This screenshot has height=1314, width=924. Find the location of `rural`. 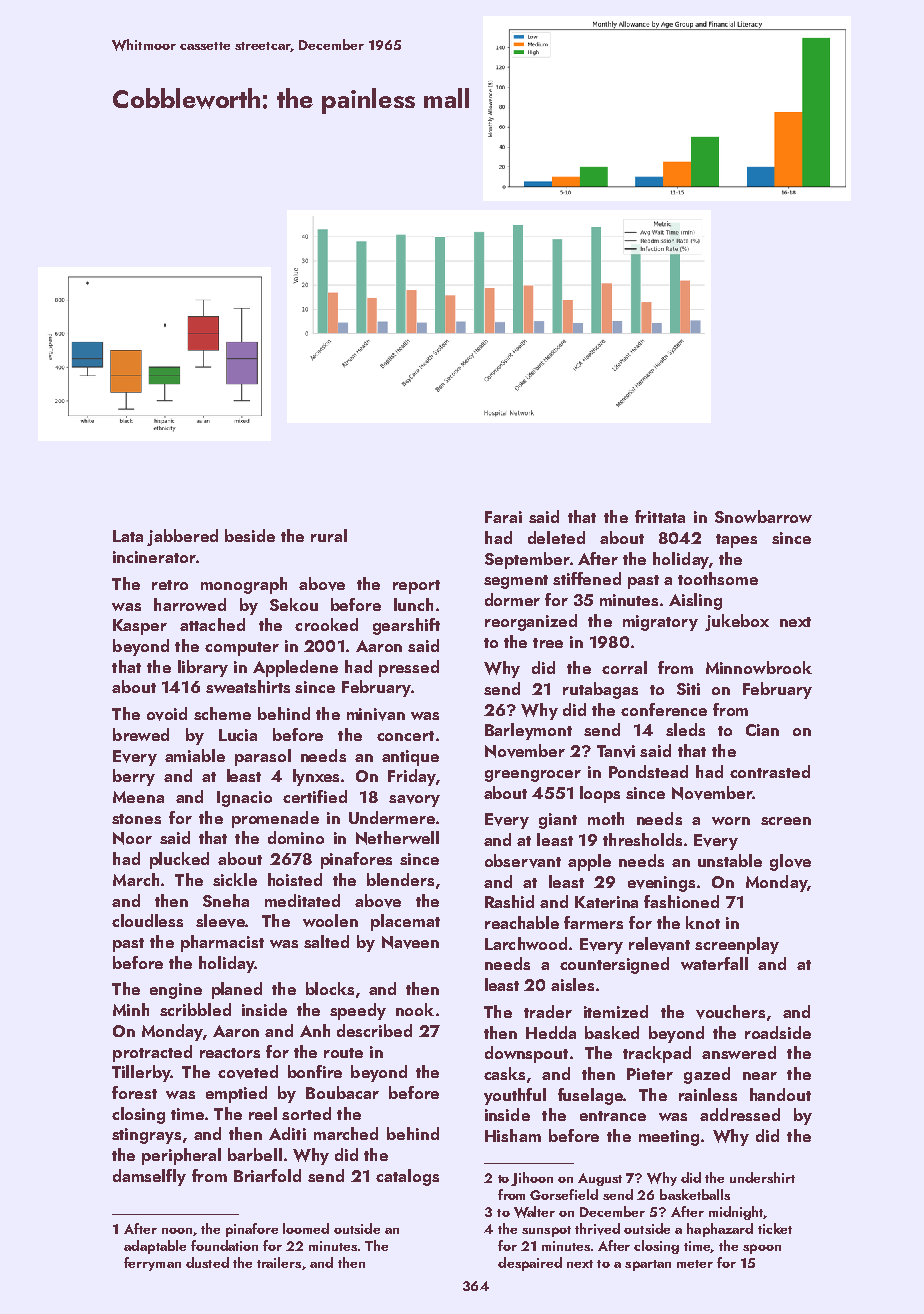

rural is located at coordinates (329, 535).
